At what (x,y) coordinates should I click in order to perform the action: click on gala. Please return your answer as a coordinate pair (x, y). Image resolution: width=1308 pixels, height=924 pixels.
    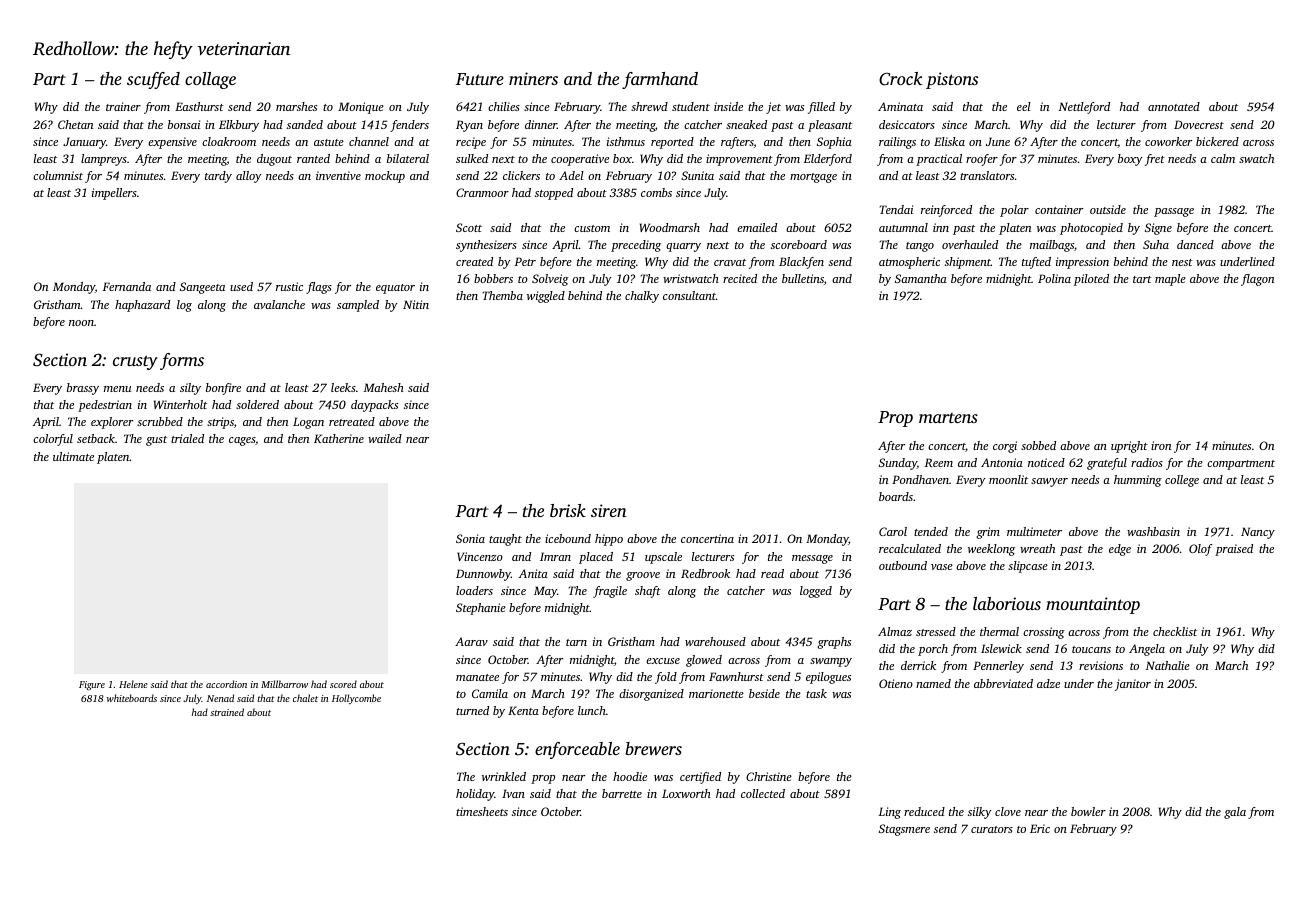
    Looking at the image, I should click on (1235, 813).
